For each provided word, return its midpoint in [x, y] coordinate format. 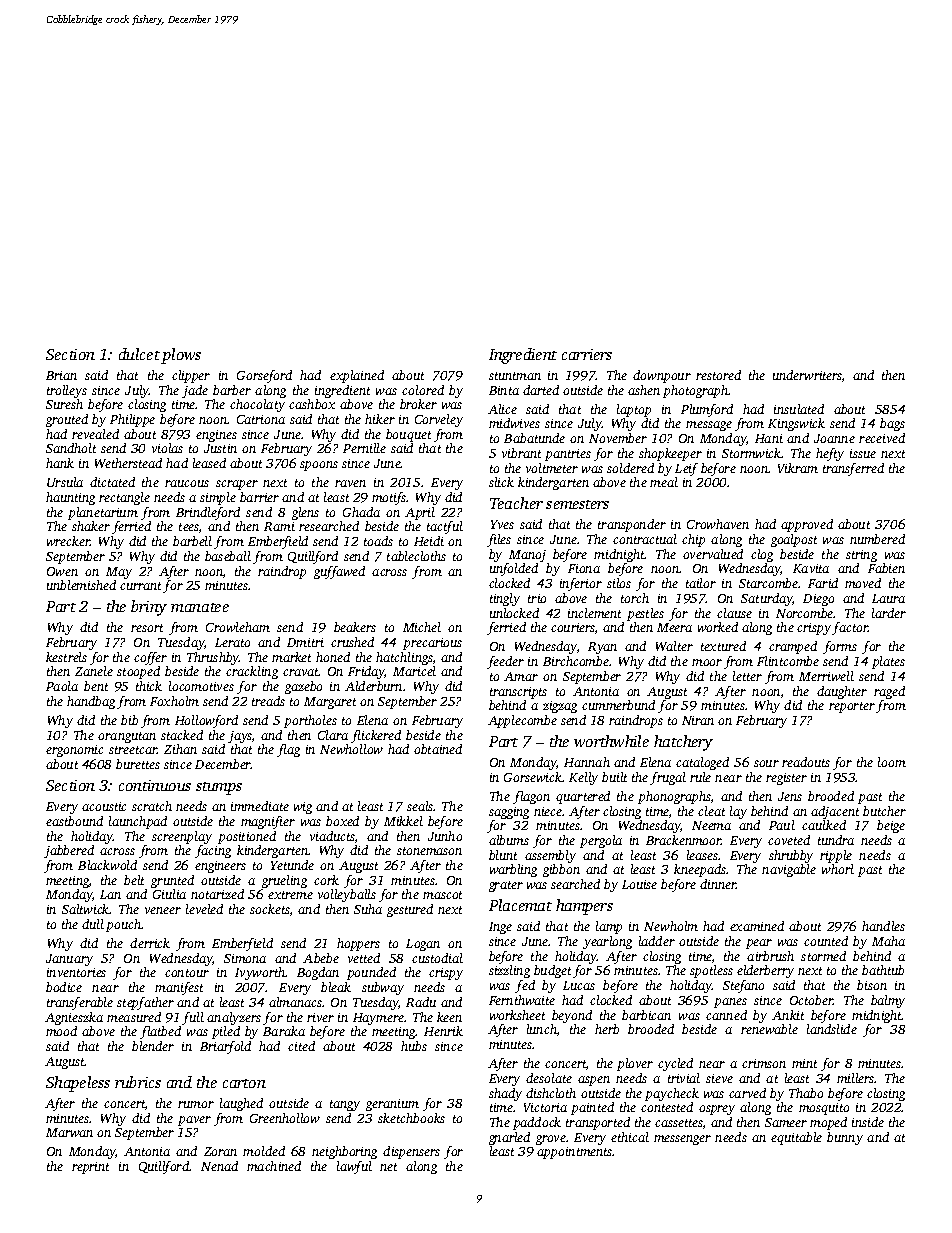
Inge [500, 928]
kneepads [700, 870]
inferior [581, 584]
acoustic [104, 806]
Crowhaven [718, 524]
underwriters [807, 375]
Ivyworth [260, 973]
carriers [587, 354]
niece [548, 811]
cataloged [702, 763]
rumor [196, 1104]
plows [181, 356]
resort [147, 628]
